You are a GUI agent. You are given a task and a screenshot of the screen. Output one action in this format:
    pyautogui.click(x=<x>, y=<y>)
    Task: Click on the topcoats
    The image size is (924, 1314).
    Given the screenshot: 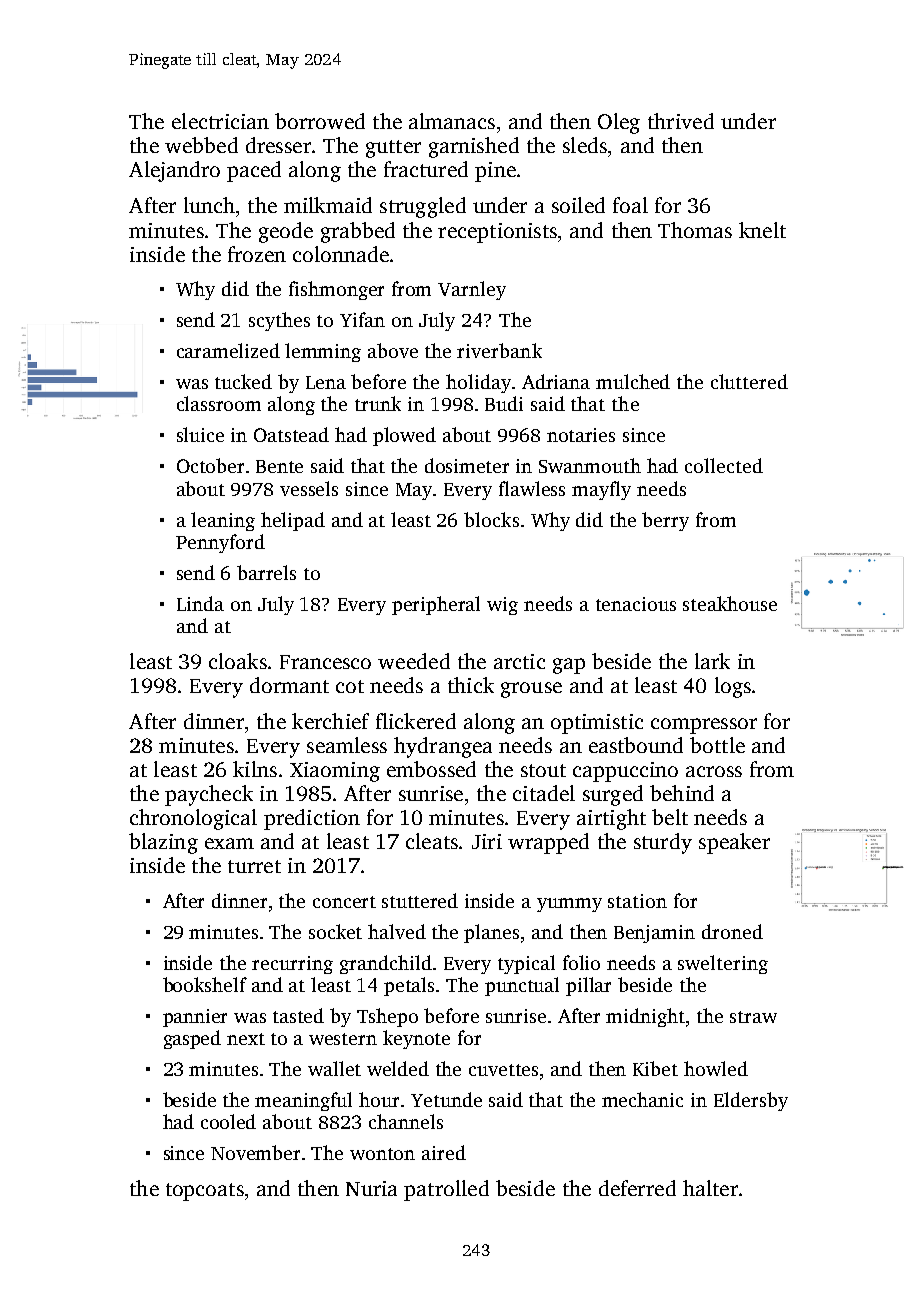 What is the action you would take?
    pyautogui.click(x=205, y=1192)
